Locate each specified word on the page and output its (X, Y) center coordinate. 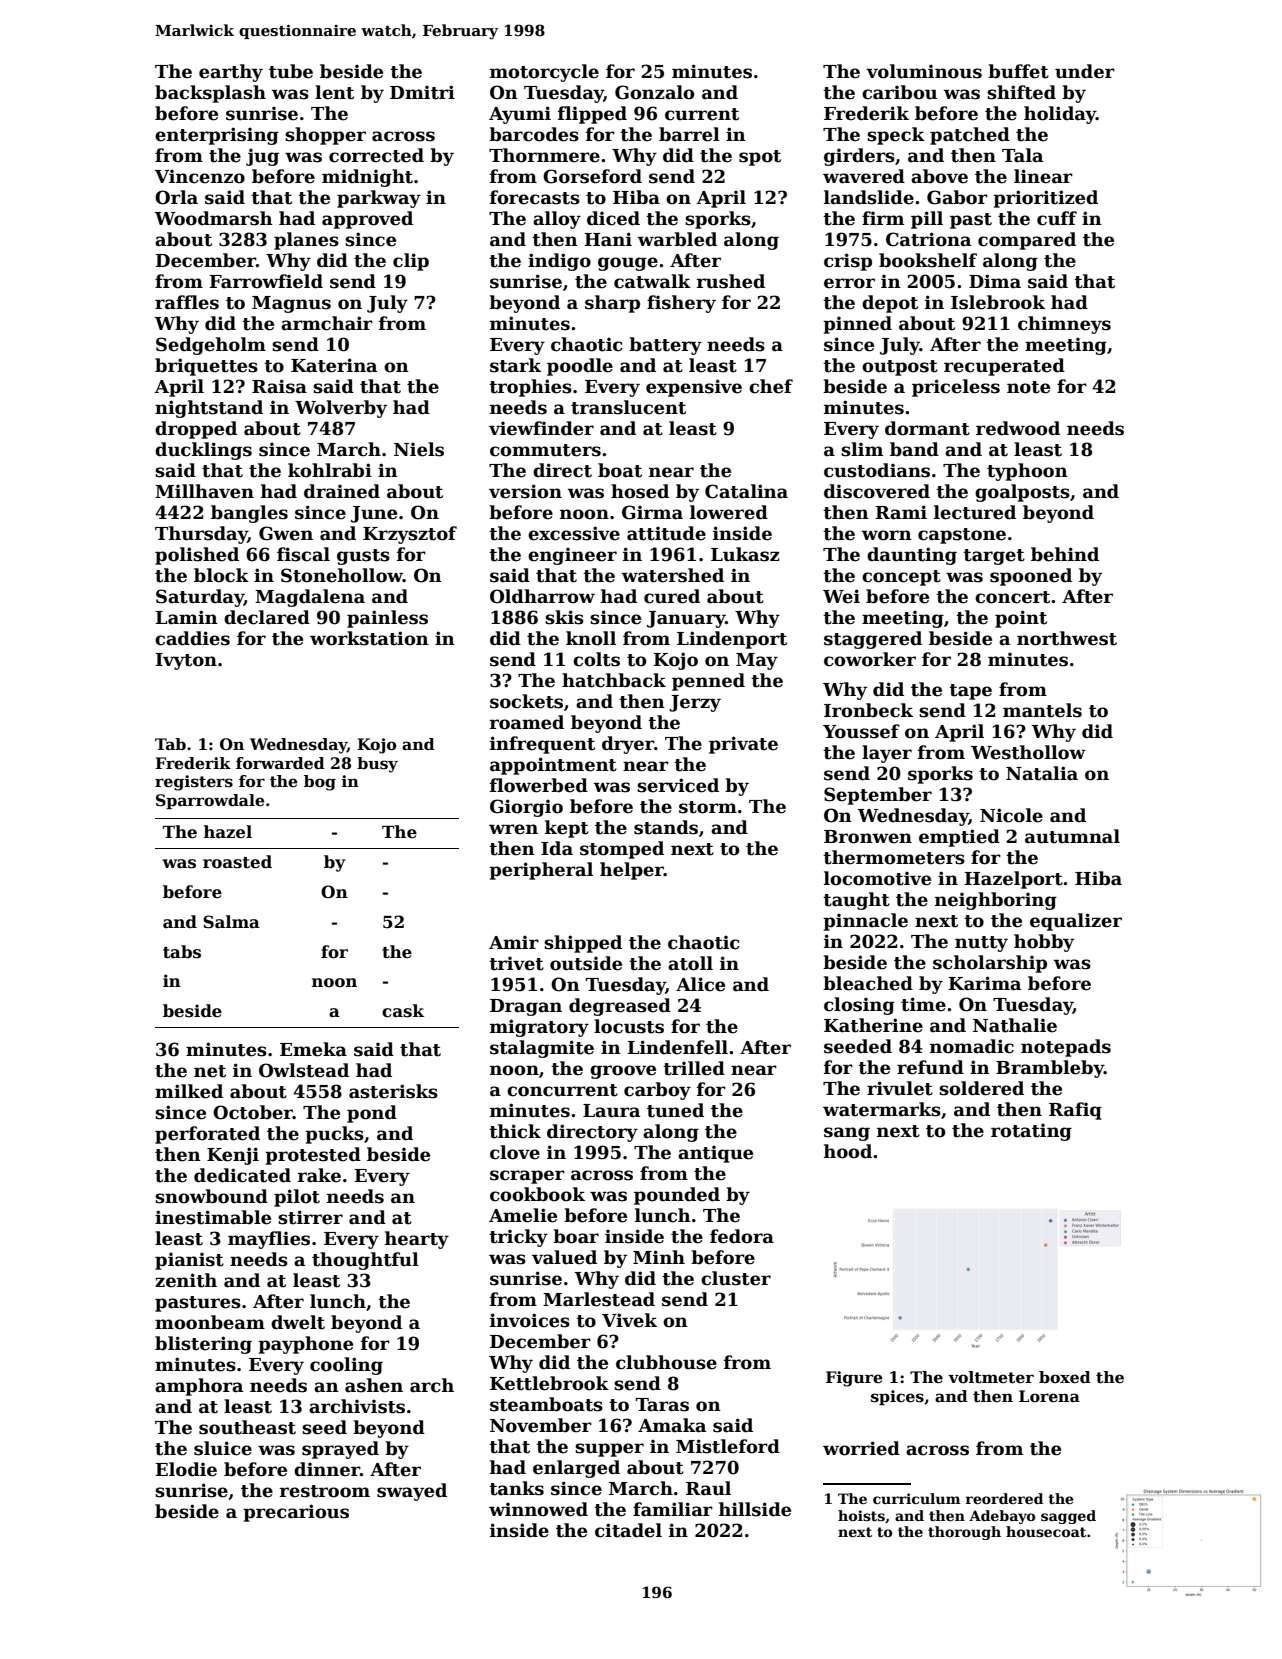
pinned (857, 325)
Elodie (186, 1469)
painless (387, 619)
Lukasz (745, 554)
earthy (231, 73)
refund (930, 1067)
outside (586, 963)
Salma (231, 922)
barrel (689, 134)
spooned (1031, 577)
